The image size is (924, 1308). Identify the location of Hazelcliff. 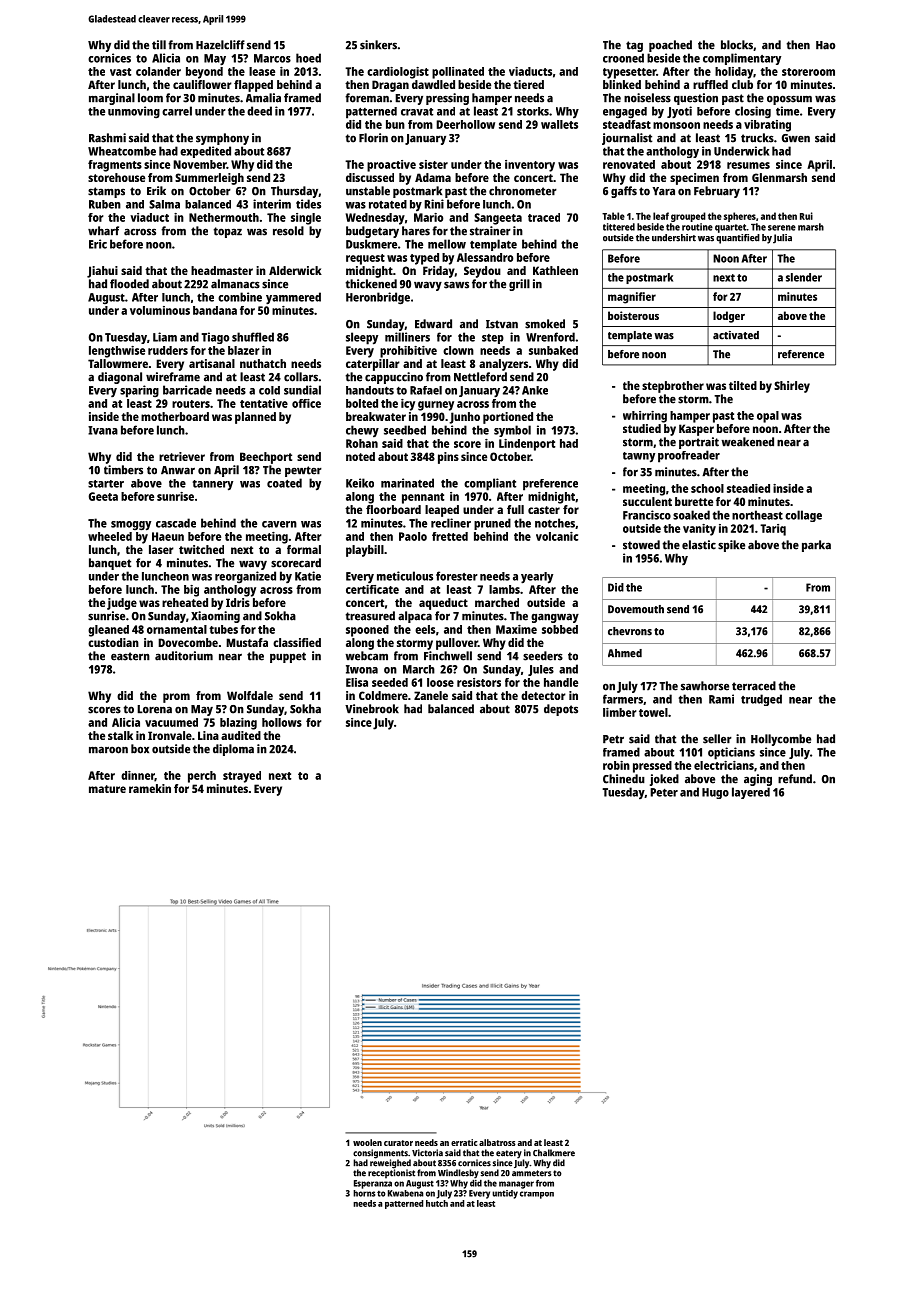
(220, 45).
